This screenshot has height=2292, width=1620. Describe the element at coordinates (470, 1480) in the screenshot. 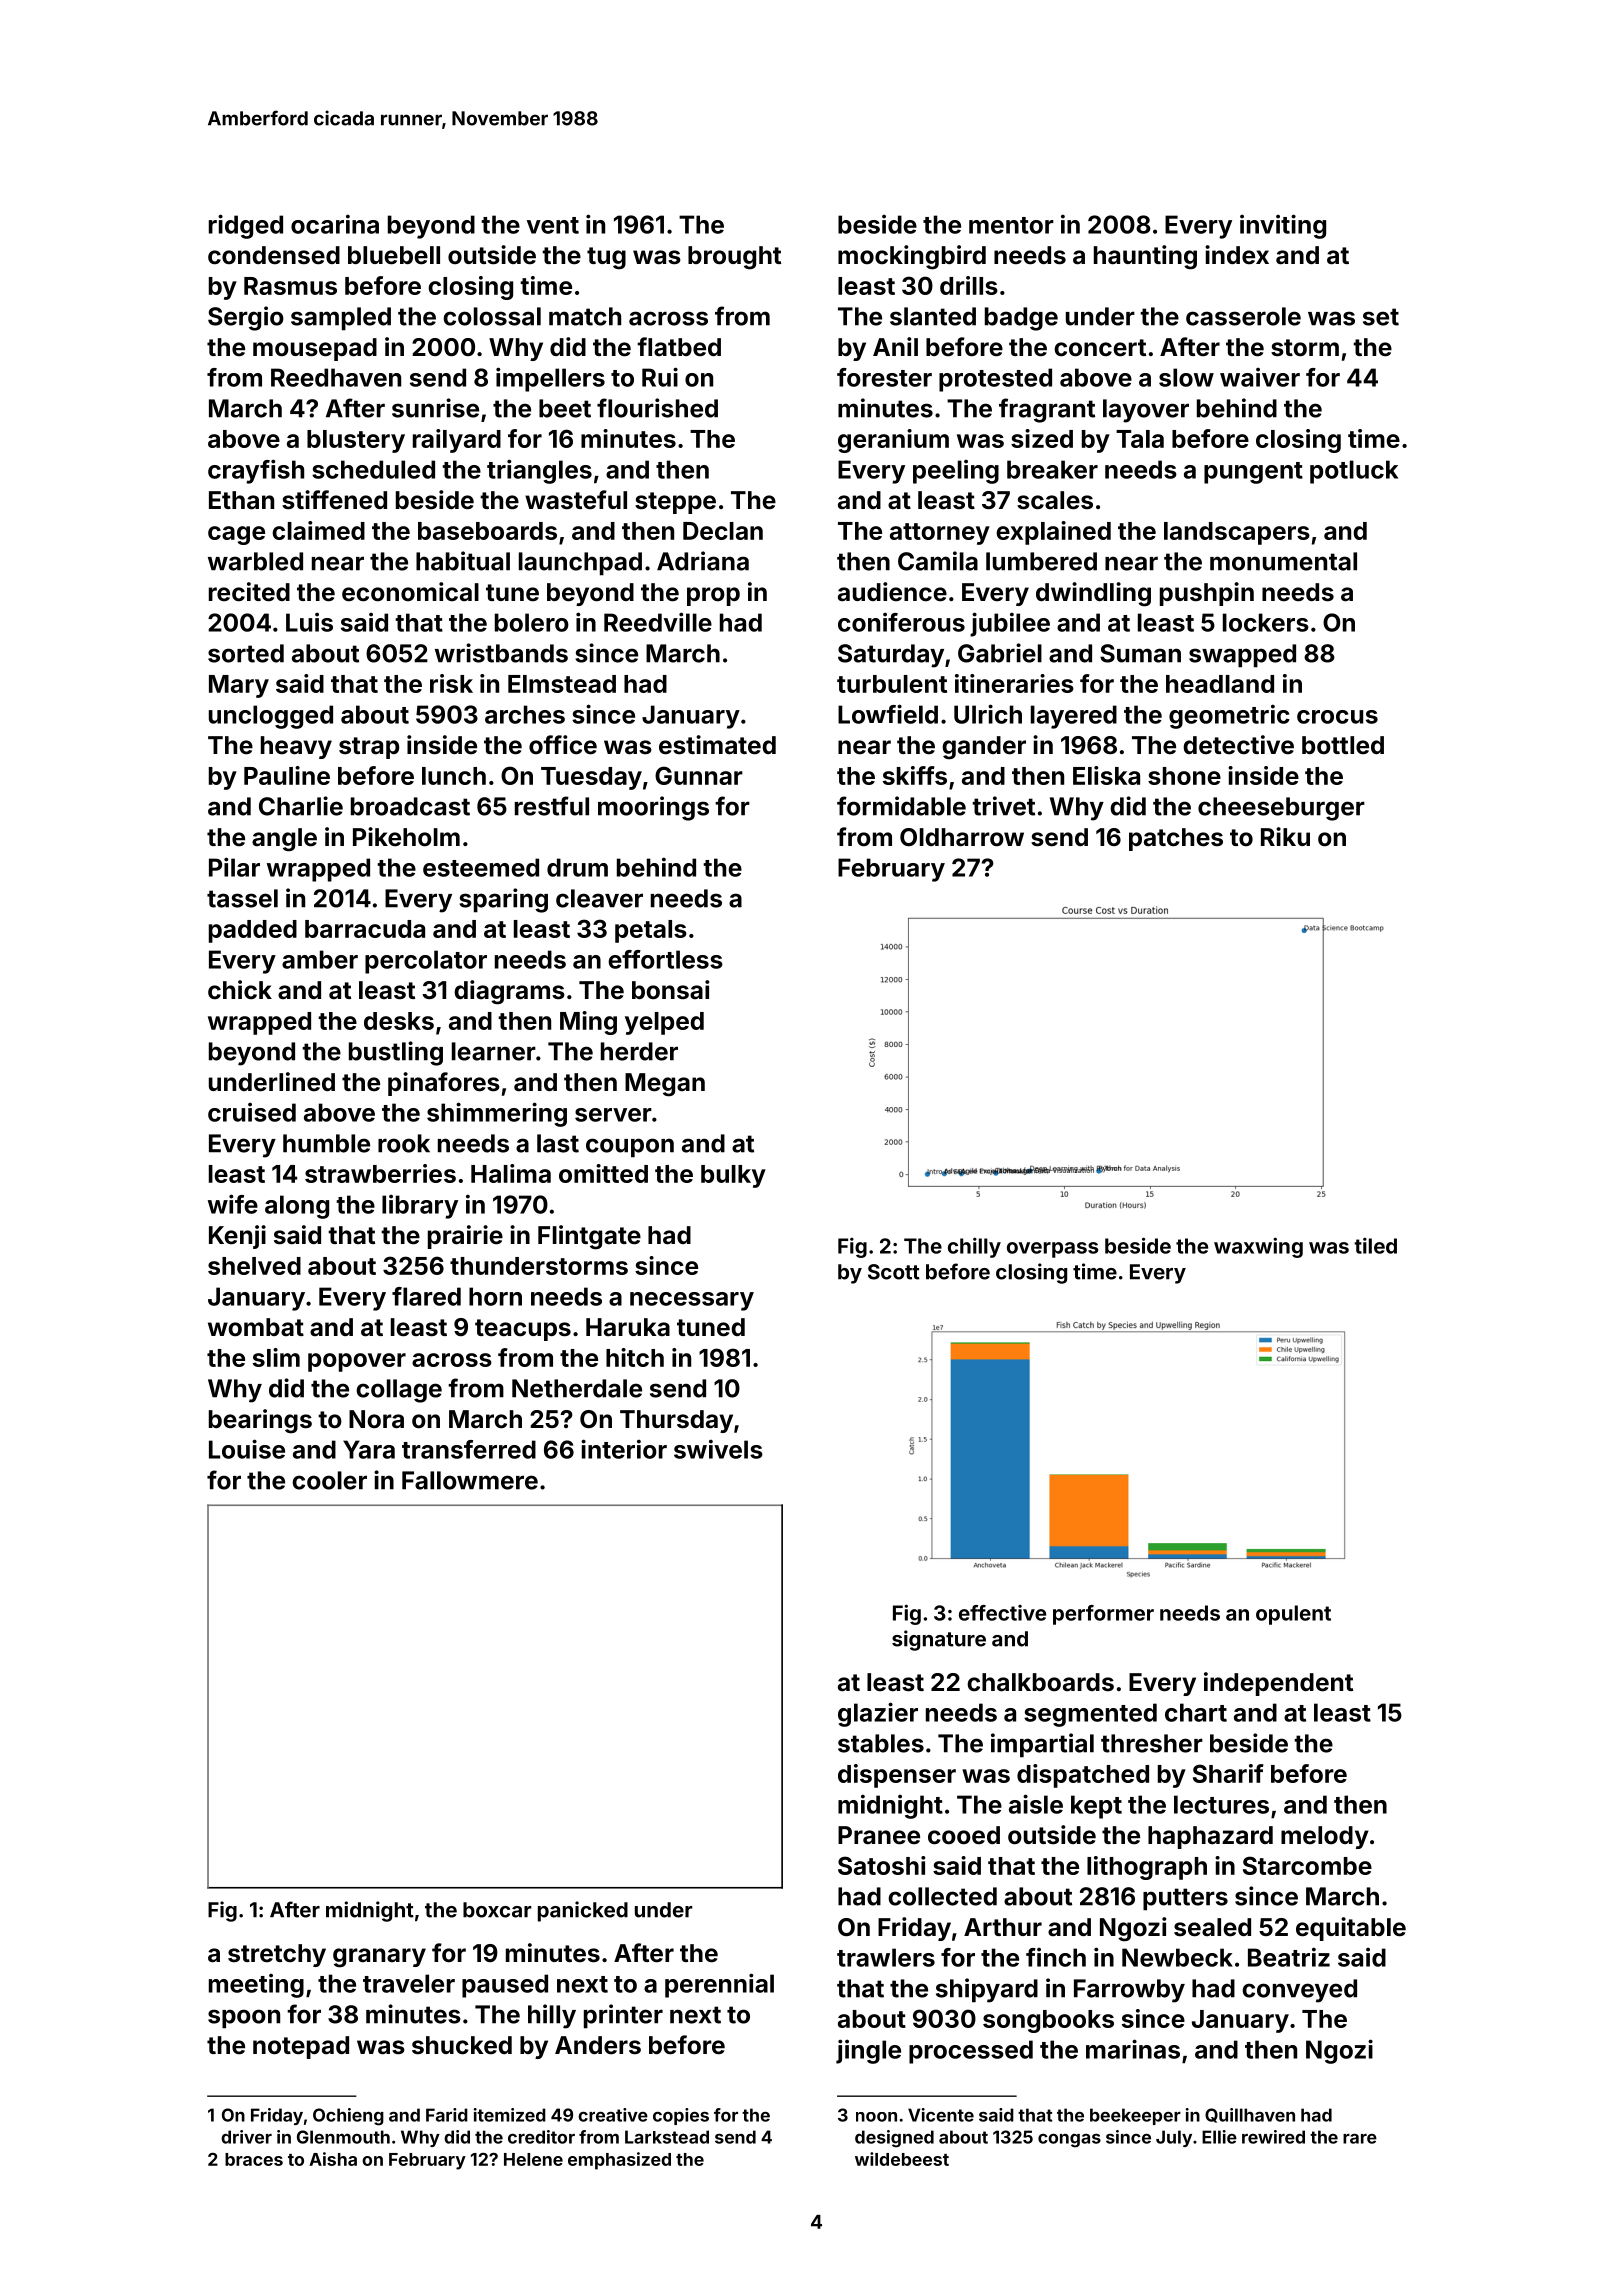

I see `Fallowmere` at that location.
